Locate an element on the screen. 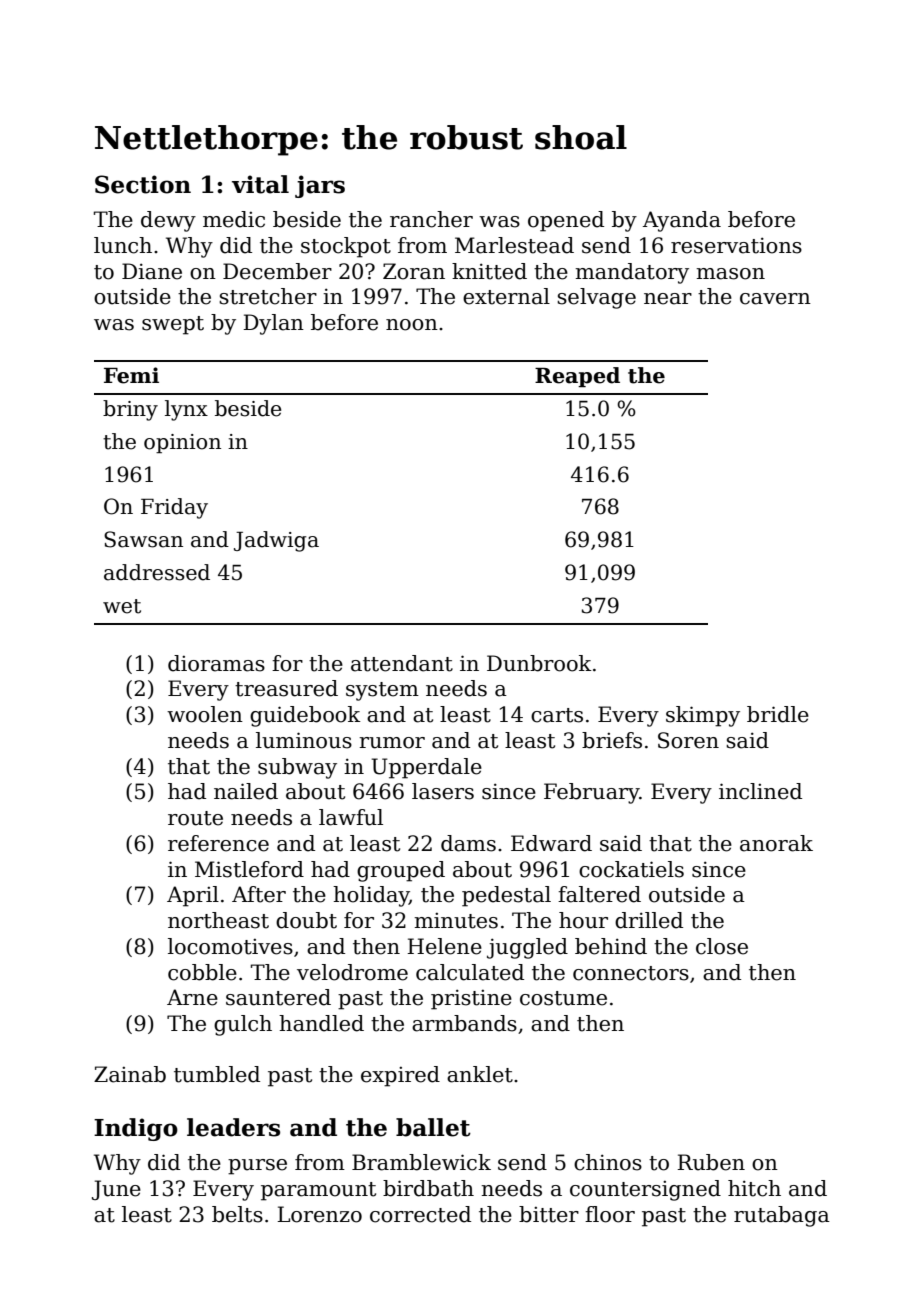 This screenshot has width=924, height=1311. Lorenzo is located at coordinates (319, 1214).
